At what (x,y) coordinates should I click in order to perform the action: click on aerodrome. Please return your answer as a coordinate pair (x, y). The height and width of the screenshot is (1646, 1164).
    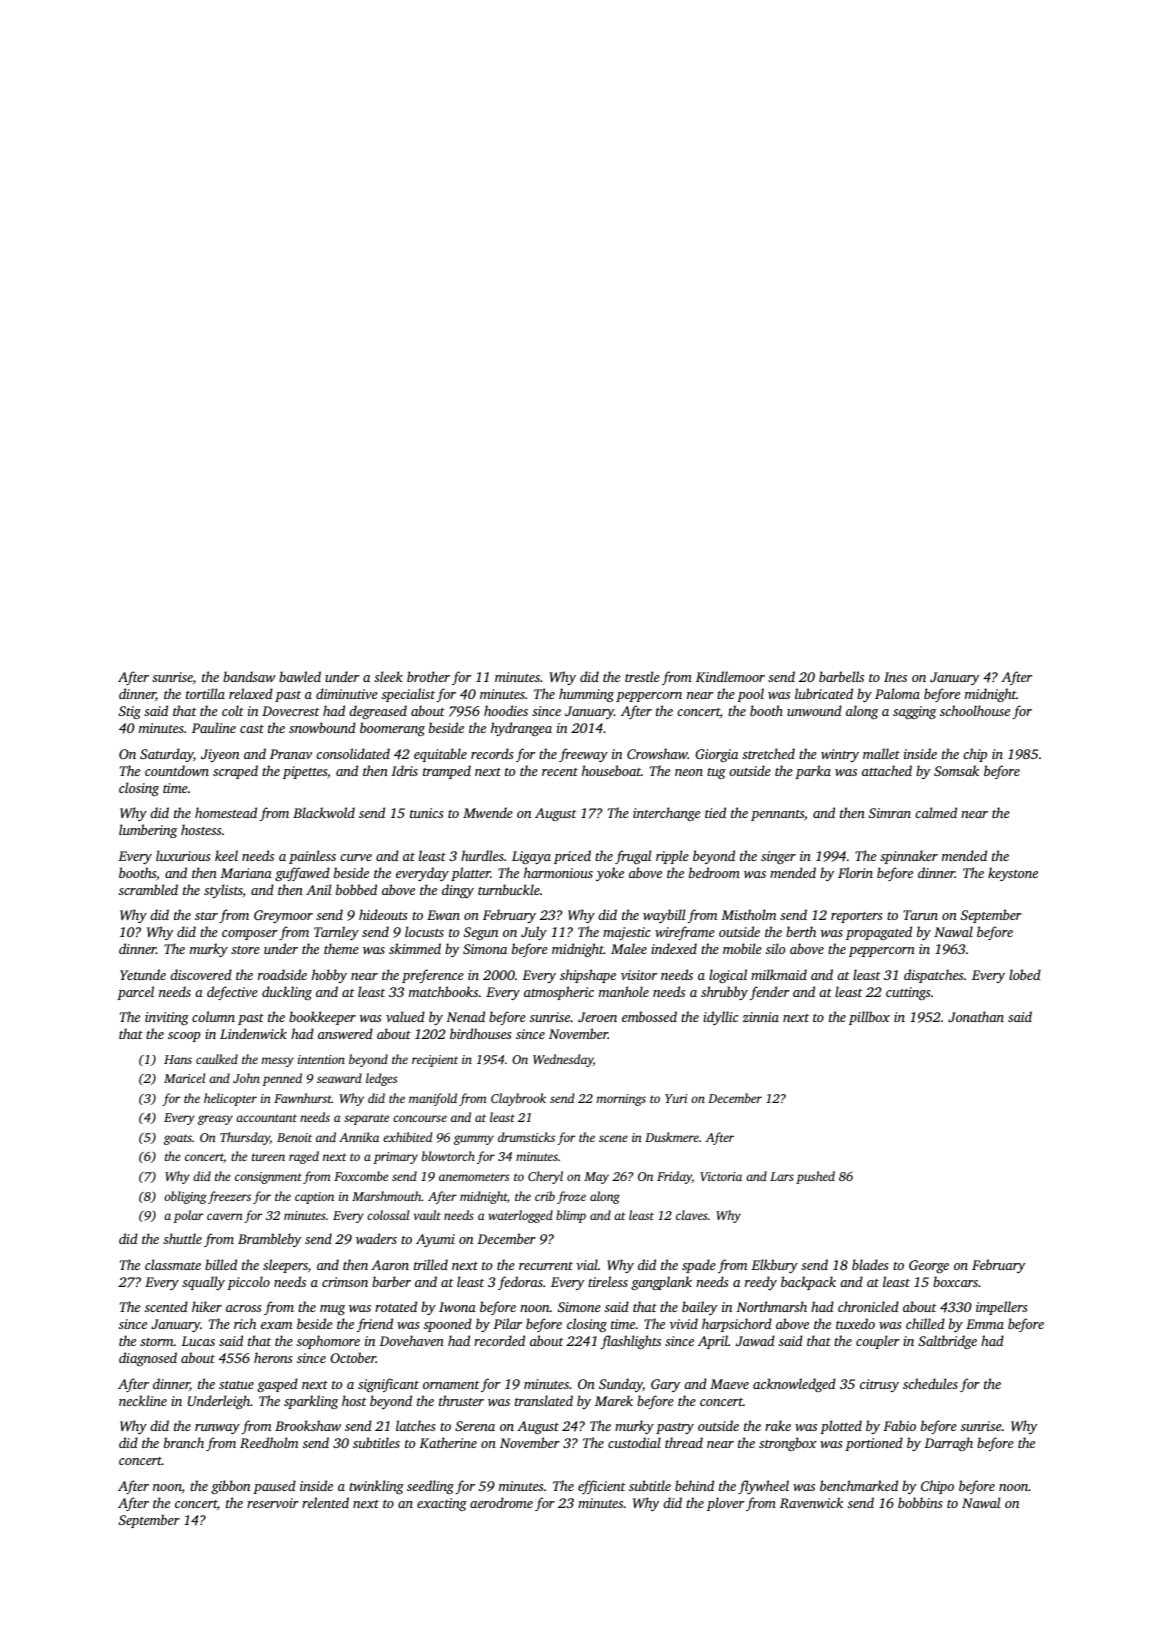
    Looking at the image, I should click on (501, 1502).
